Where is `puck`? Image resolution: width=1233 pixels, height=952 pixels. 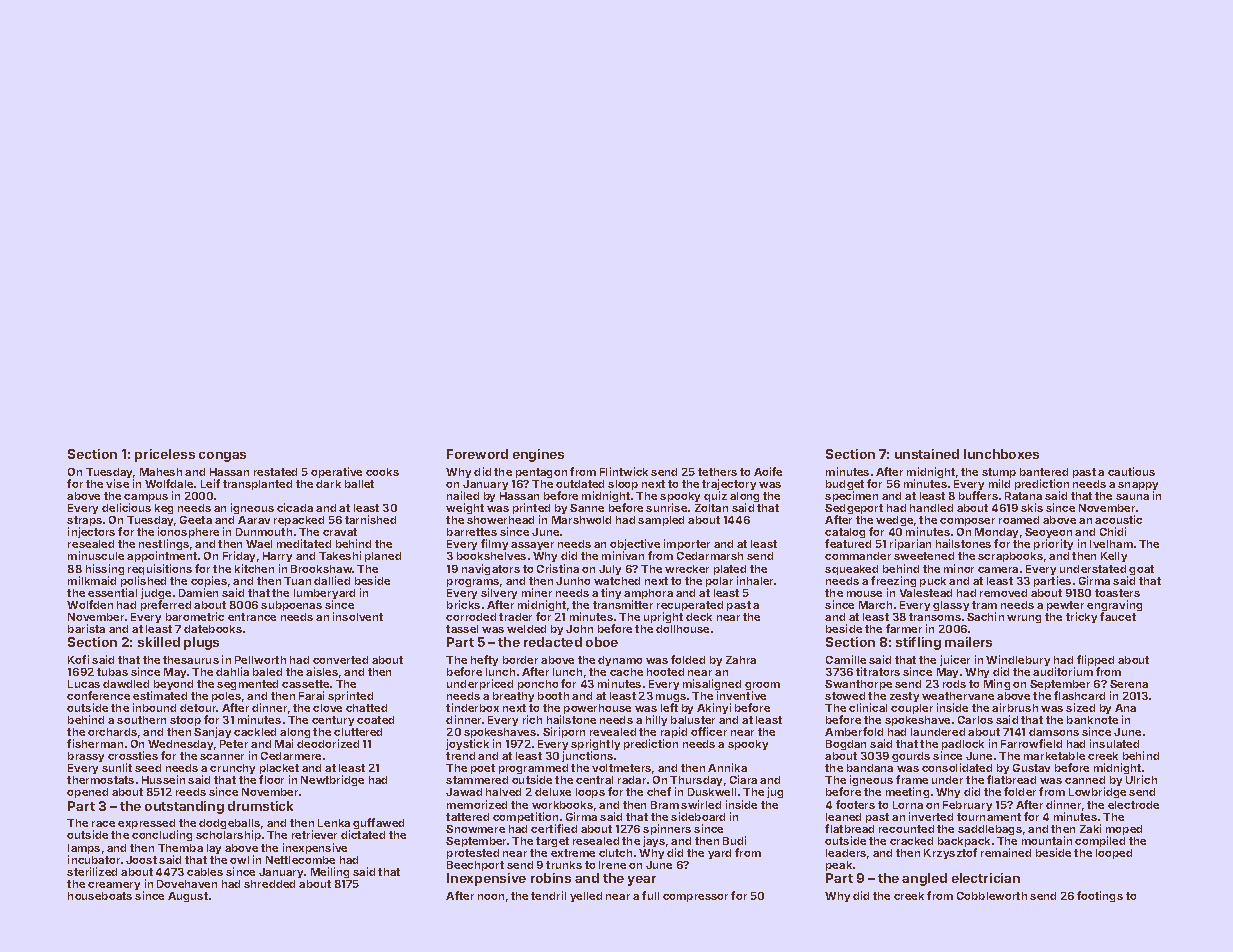
puck is located at coordinates (933, 582).
